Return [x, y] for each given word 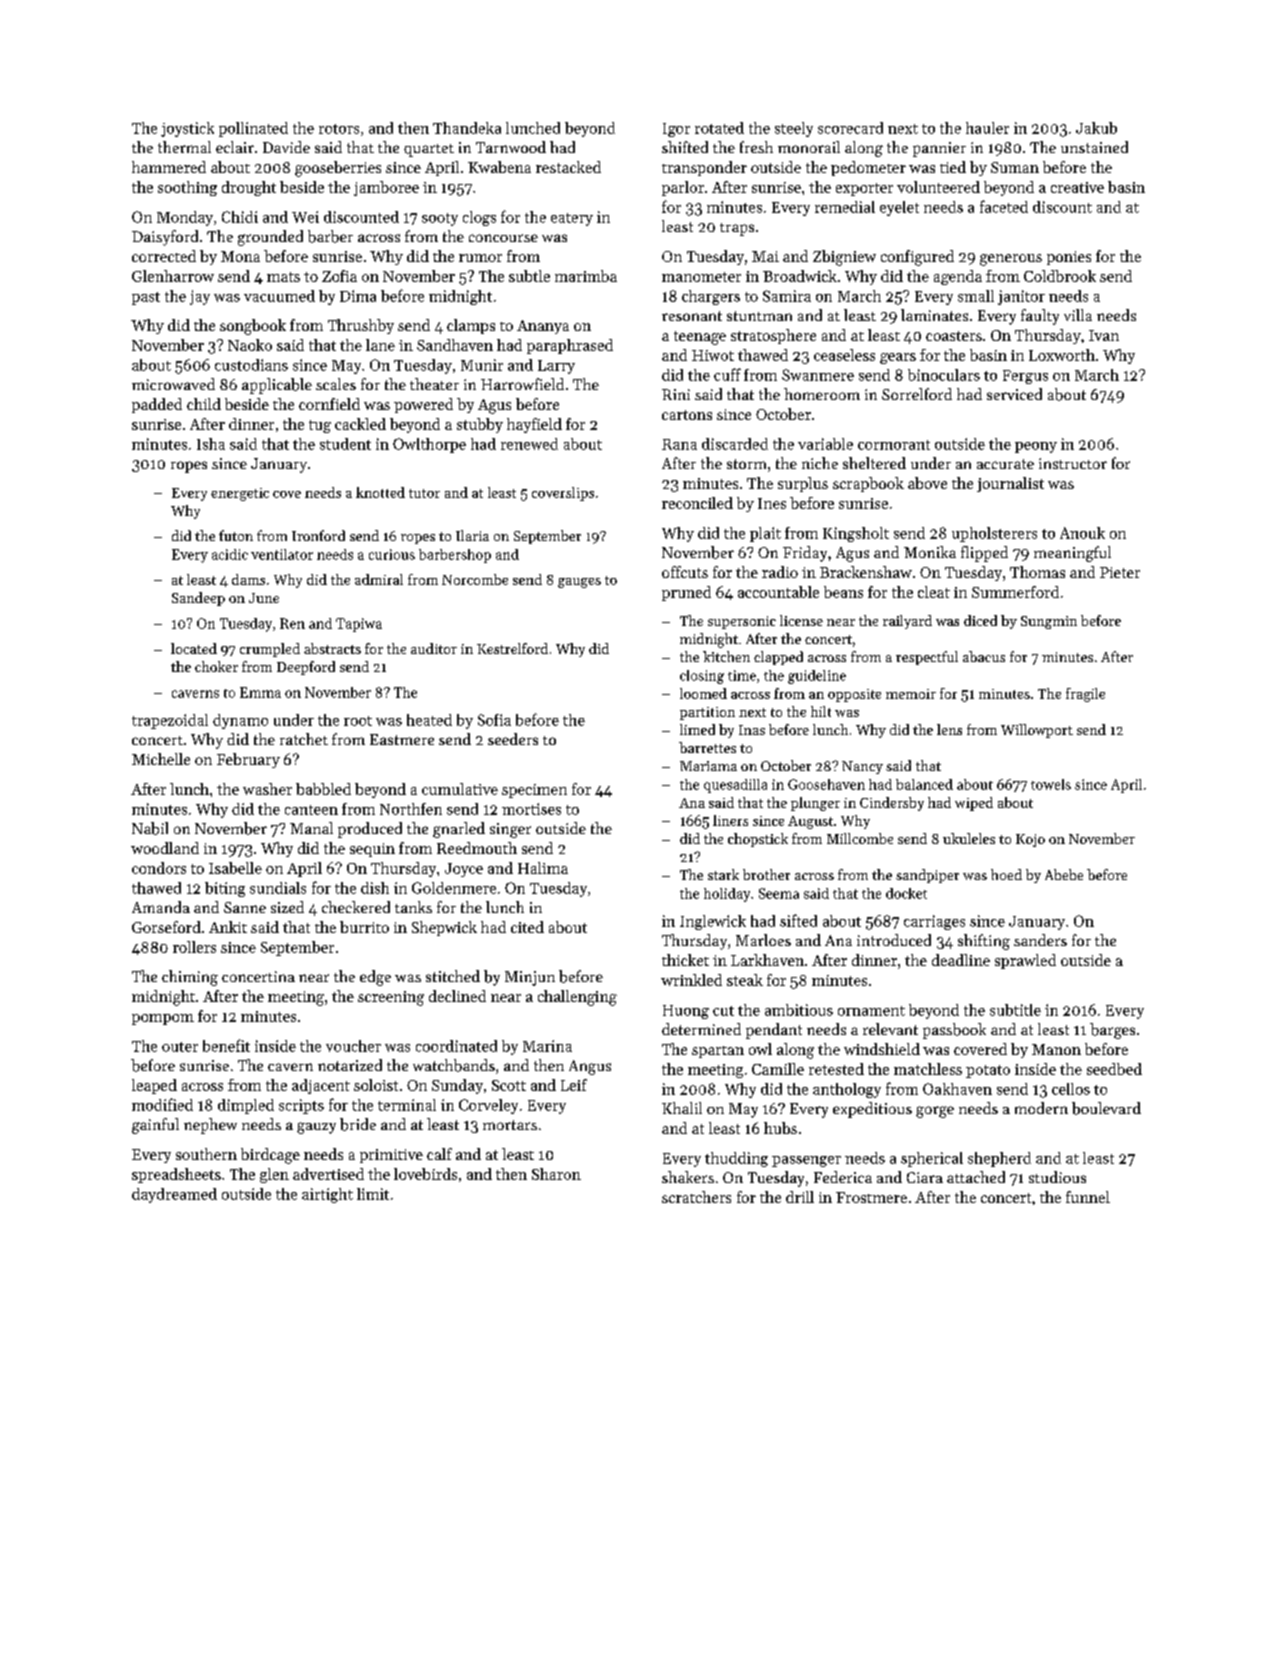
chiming [190, 978]
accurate [1005, 464]
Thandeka [467, 128]
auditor [434, 648]
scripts [301, 1106]
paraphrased [570, 346]
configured [917, 258]
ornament [871, 1011]
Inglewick [713, 922]
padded [157, 405]
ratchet [304, 739]
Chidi [240, 217]
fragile [1085, 695]
